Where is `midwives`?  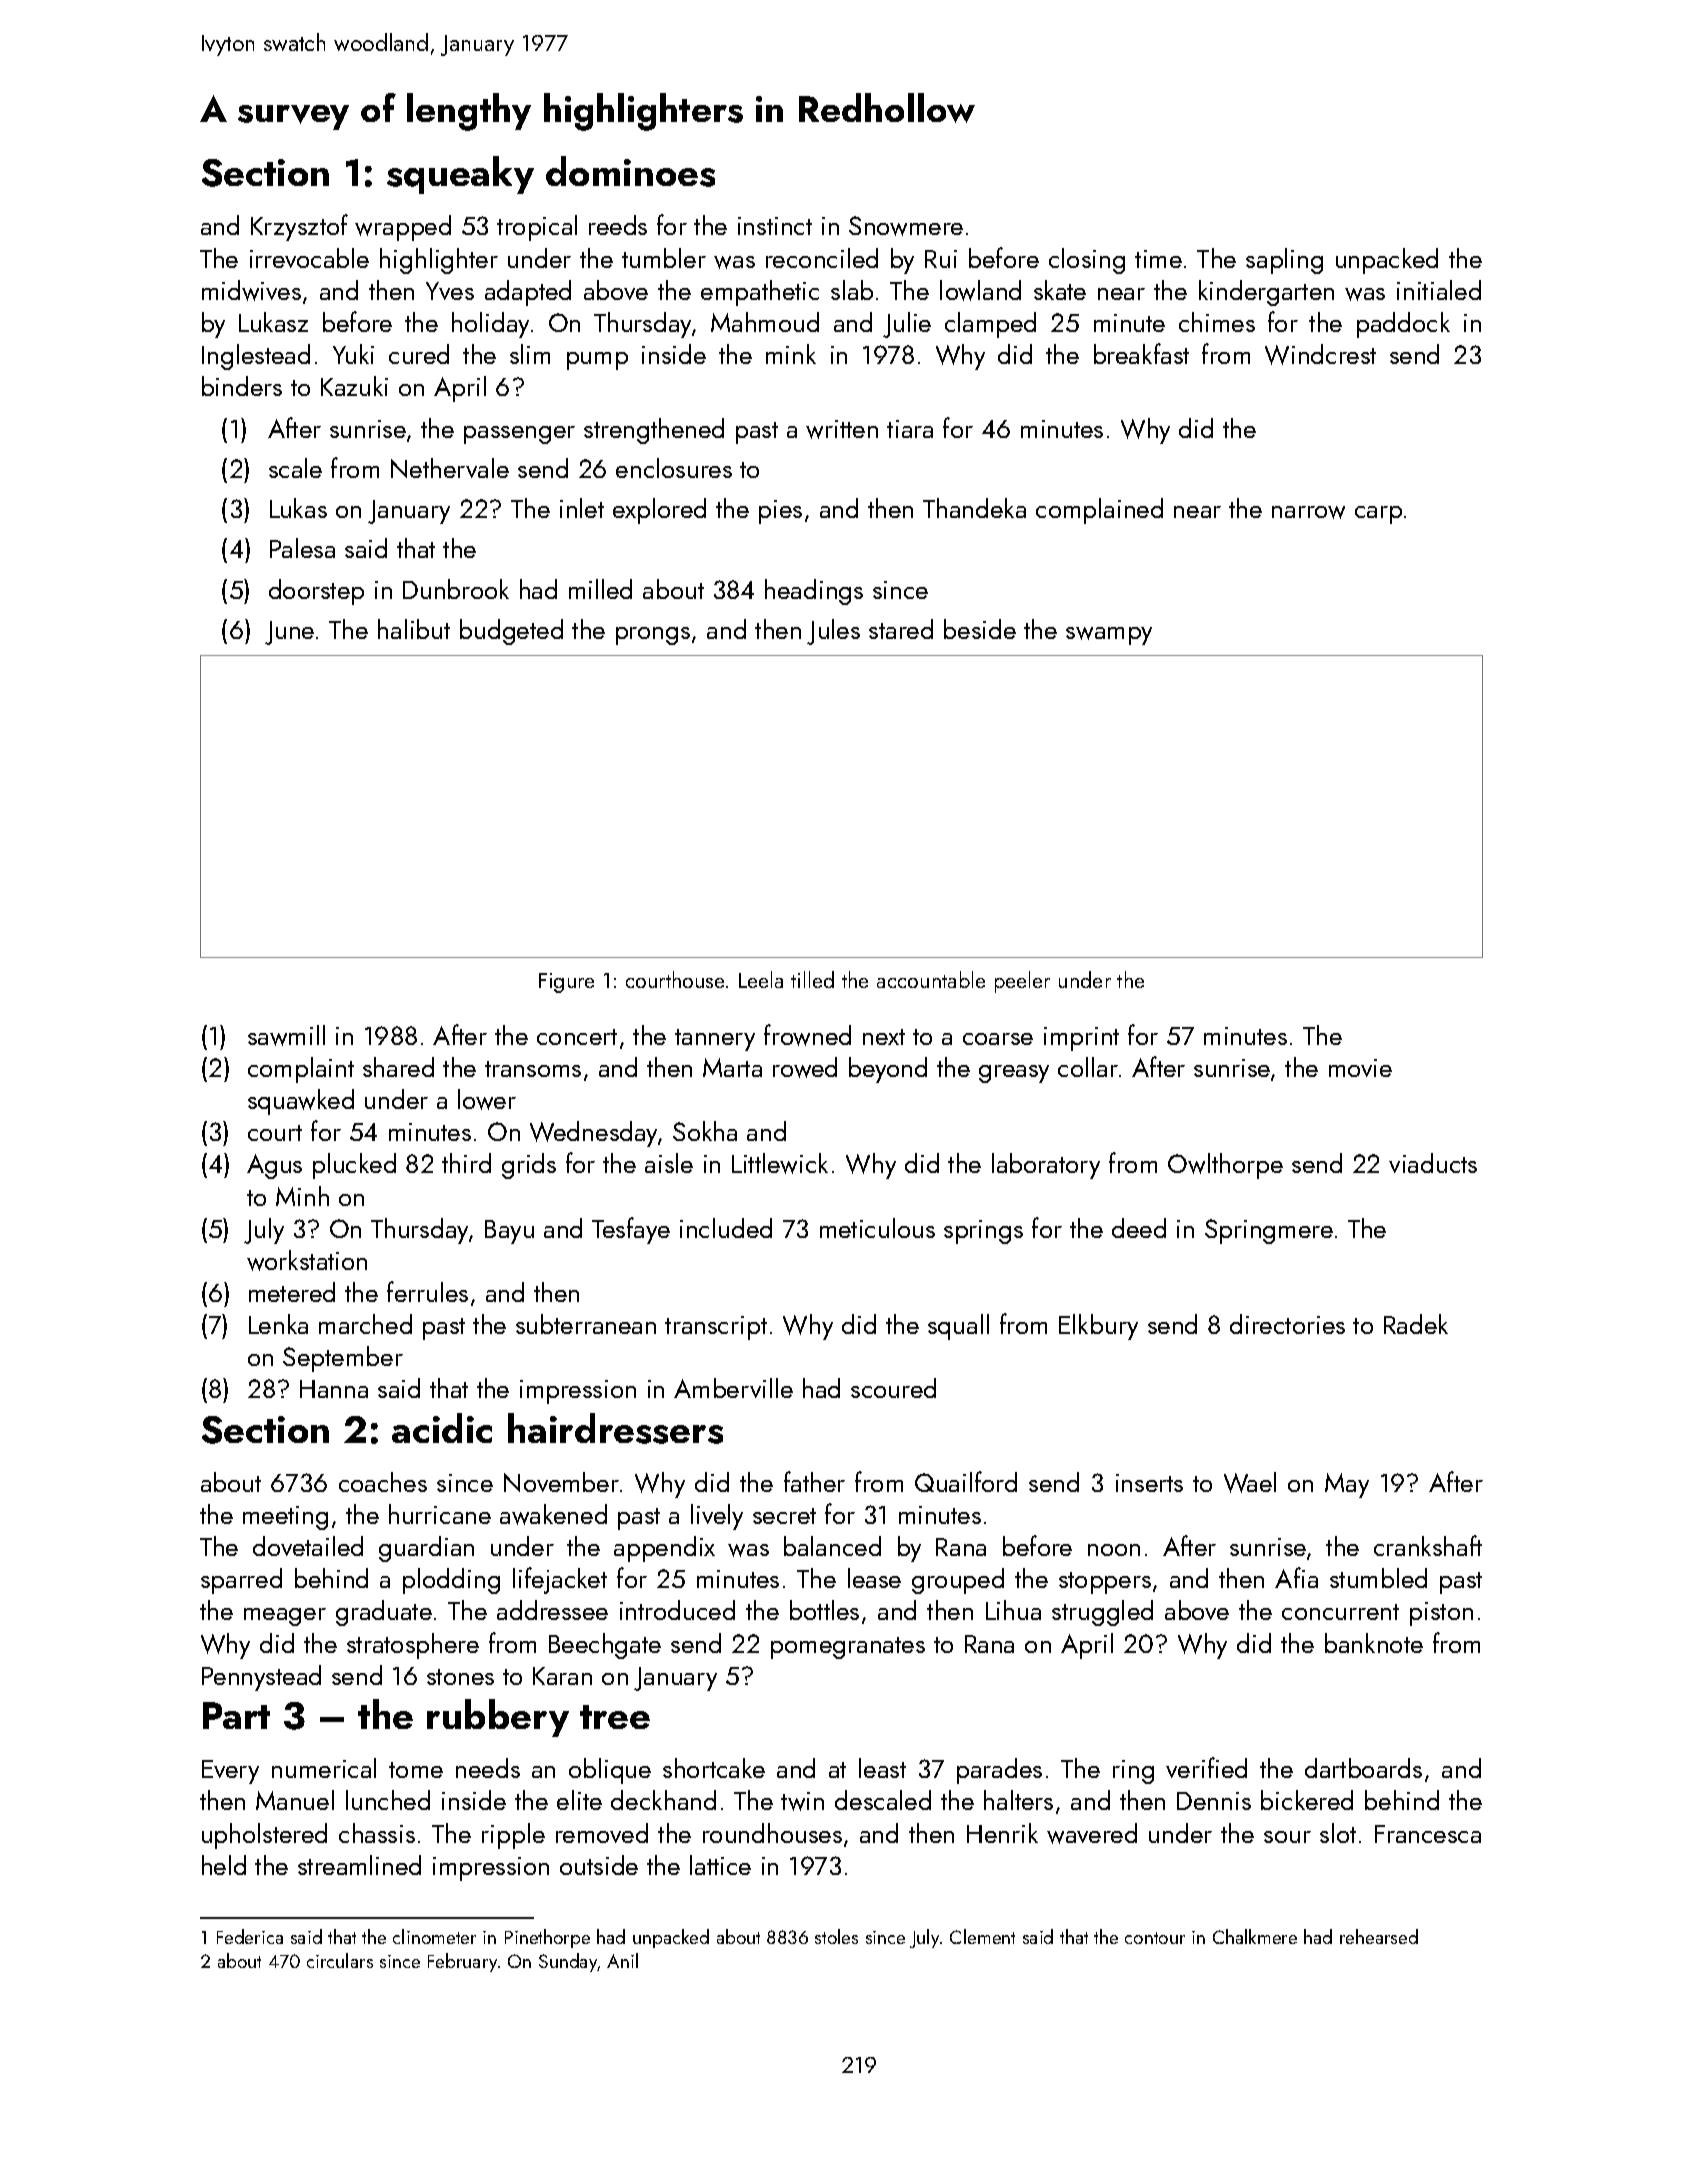 midwives is located at coordinates (251, 290).
